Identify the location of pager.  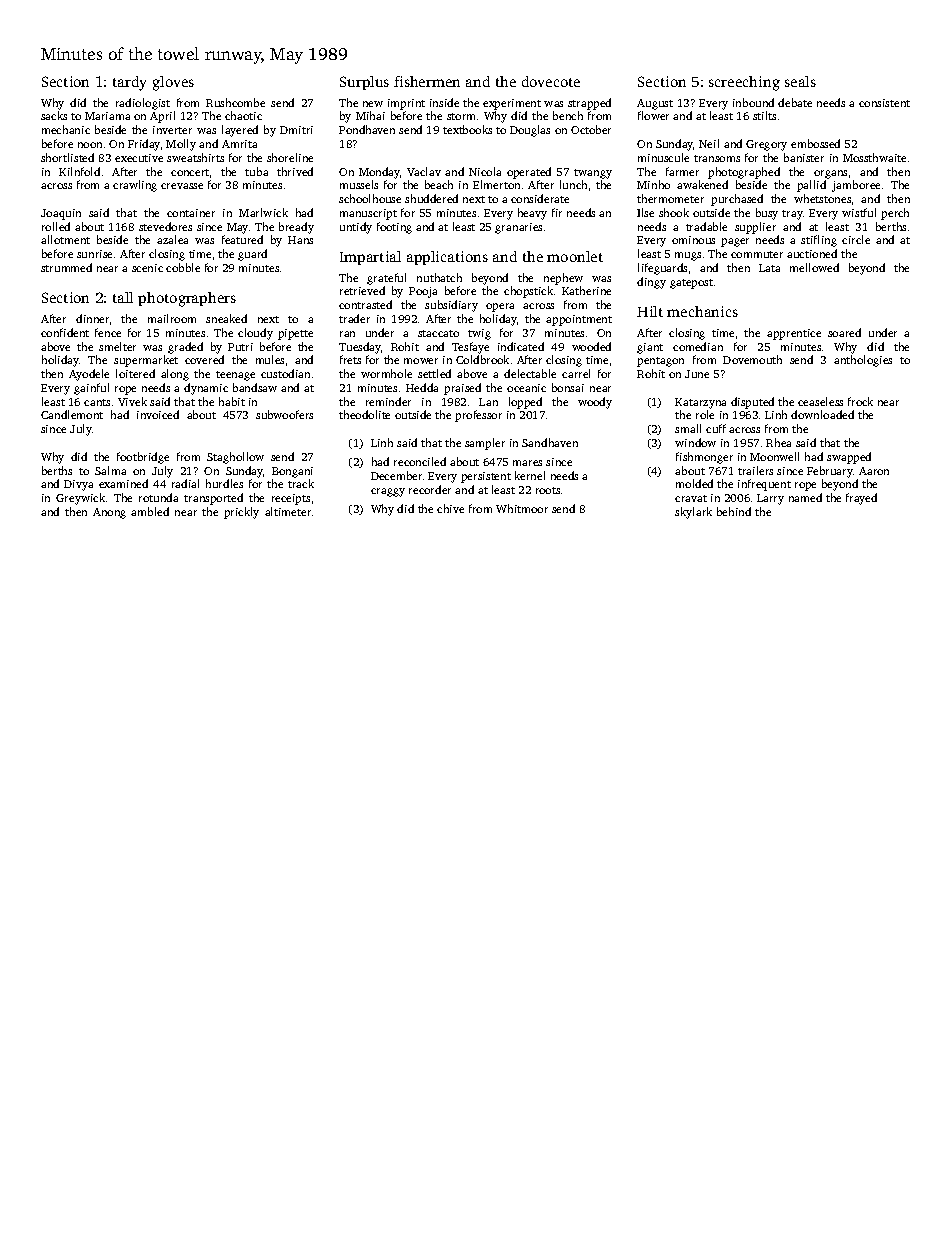
(735, 242).
